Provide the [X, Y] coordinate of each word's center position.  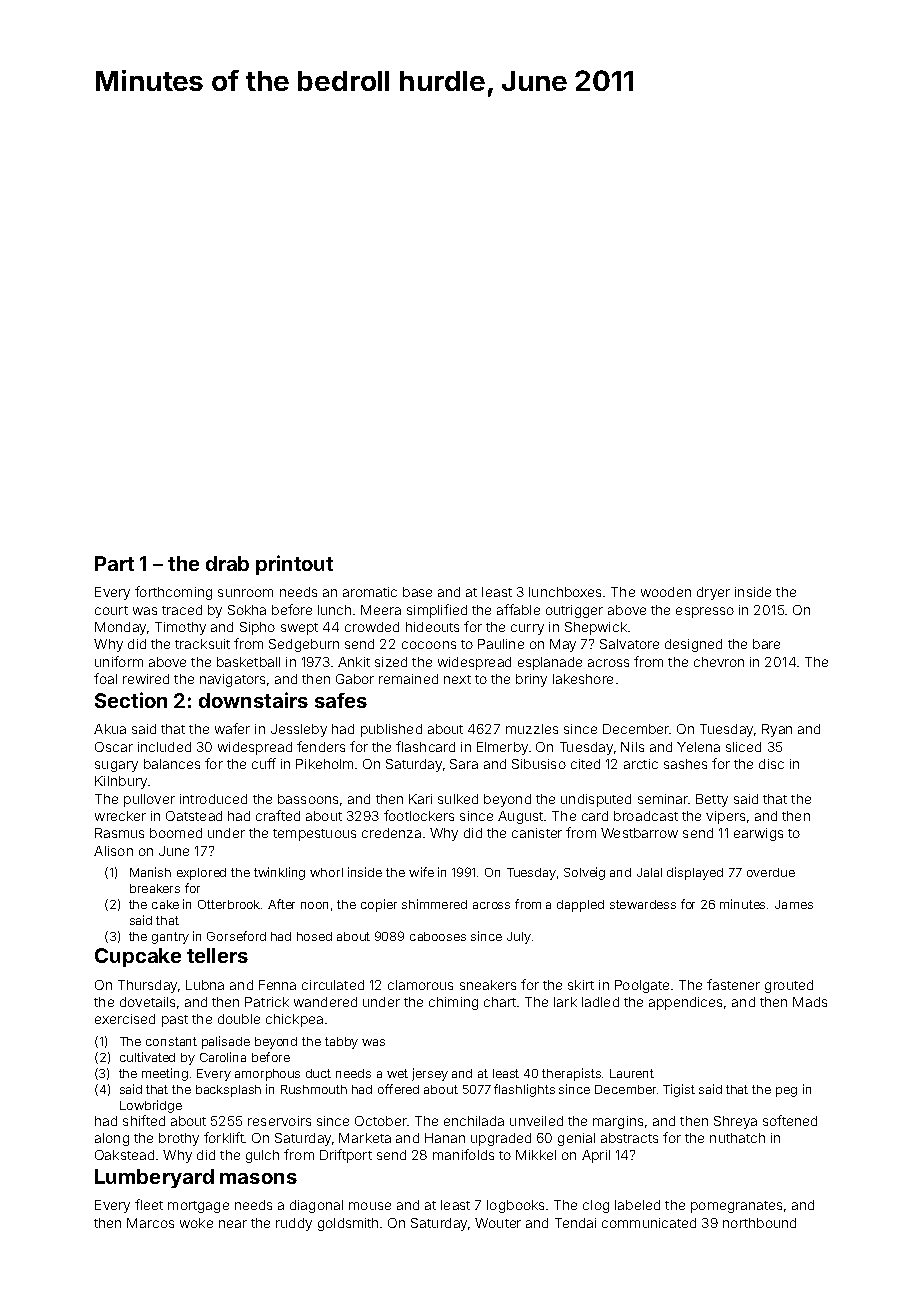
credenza [391, 833]
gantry [170, 938]
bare [766, 644]
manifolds [463, 1154]
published [391, 730]
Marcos [150, 1223]
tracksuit [202, 644]
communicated [649, 1223]
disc [771, 764]
